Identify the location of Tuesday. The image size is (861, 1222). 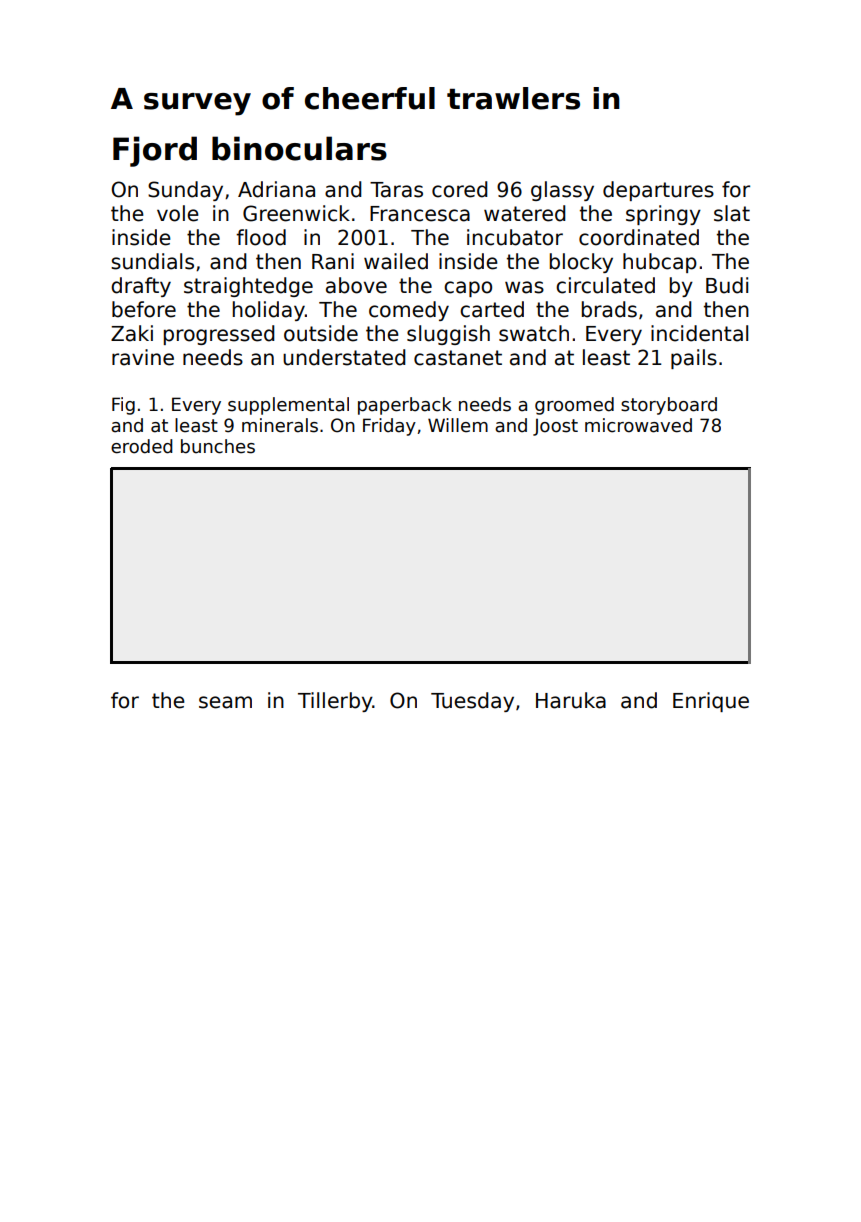
(472, 702).
